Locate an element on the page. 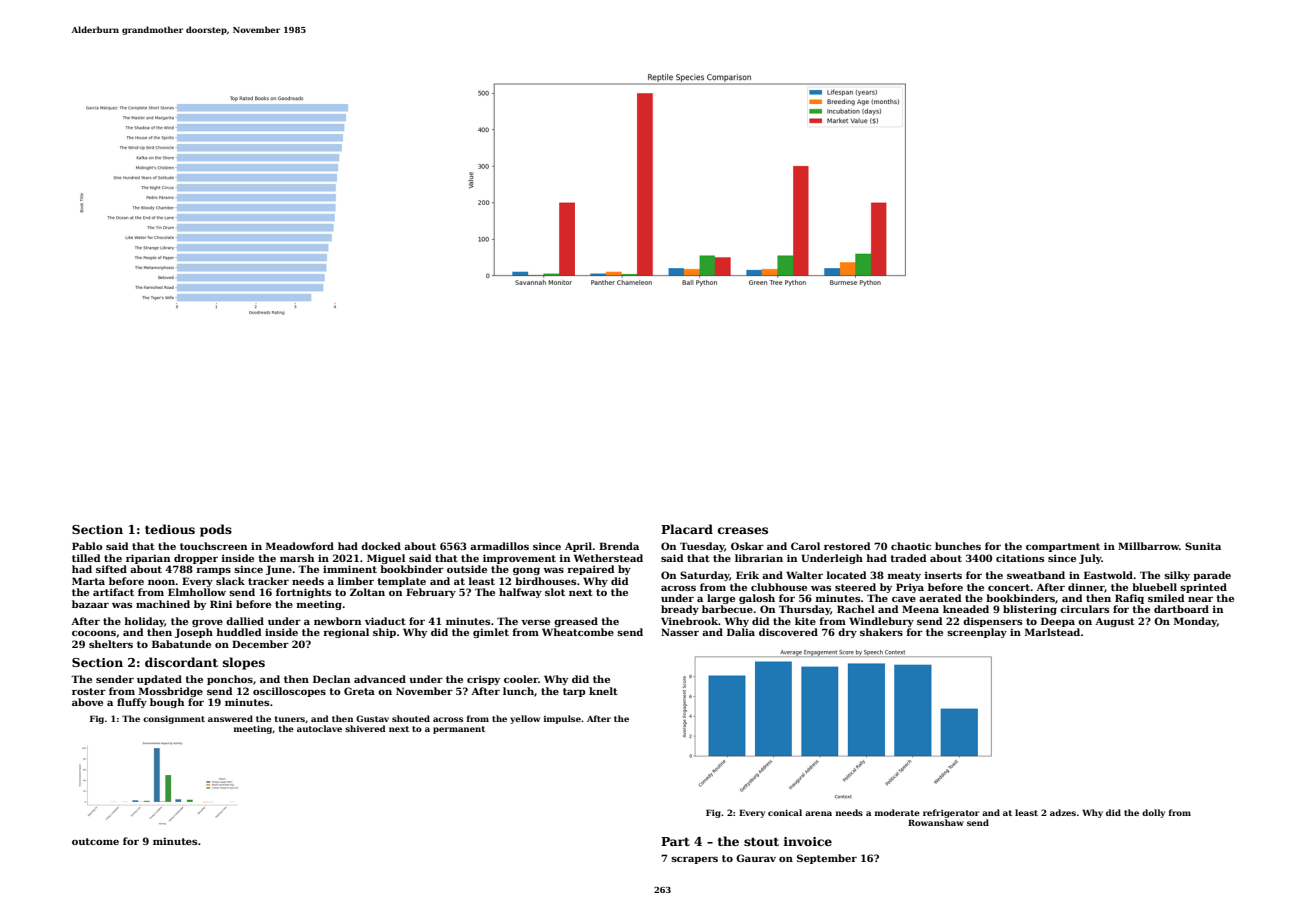 The width and height of the page is (1308, 924). librarian is located at coordinates (759, 558).
